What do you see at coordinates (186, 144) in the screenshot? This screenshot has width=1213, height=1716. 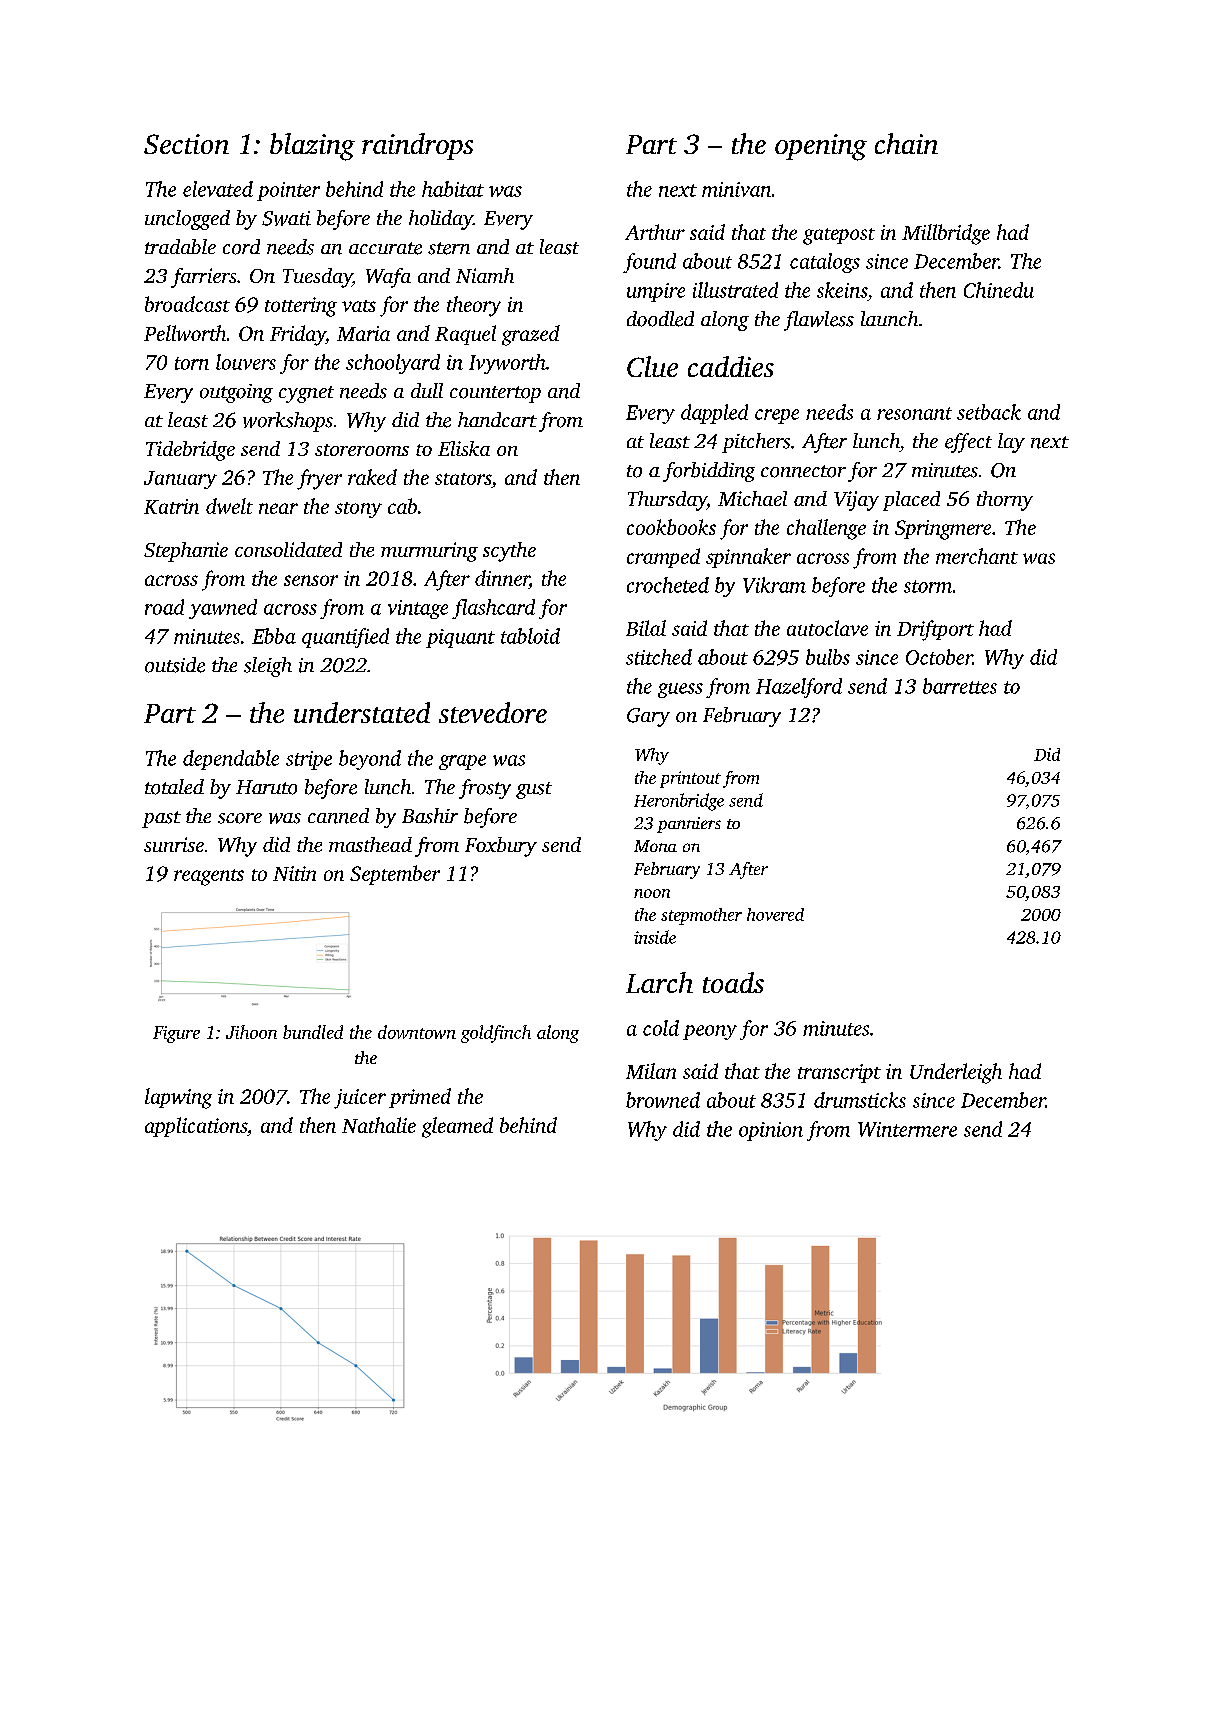 I see `Section` at bounding box center [186, 144].
